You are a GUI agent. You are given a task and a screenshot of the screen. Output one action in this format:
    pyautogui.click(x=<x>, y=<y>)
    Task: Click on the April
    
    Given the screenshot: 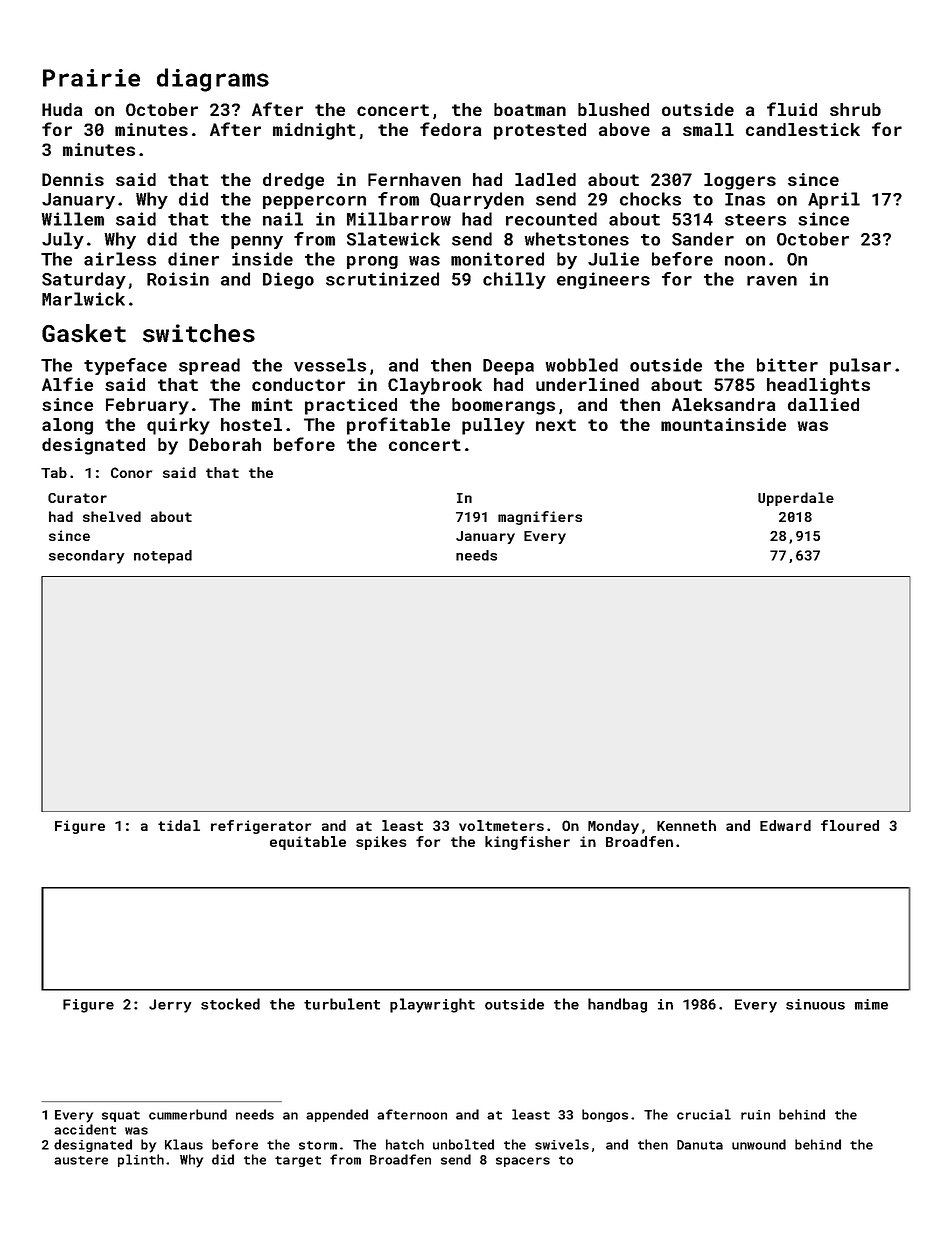 What is the action you would take?
    pyautogui.click(x=834, y=200)
